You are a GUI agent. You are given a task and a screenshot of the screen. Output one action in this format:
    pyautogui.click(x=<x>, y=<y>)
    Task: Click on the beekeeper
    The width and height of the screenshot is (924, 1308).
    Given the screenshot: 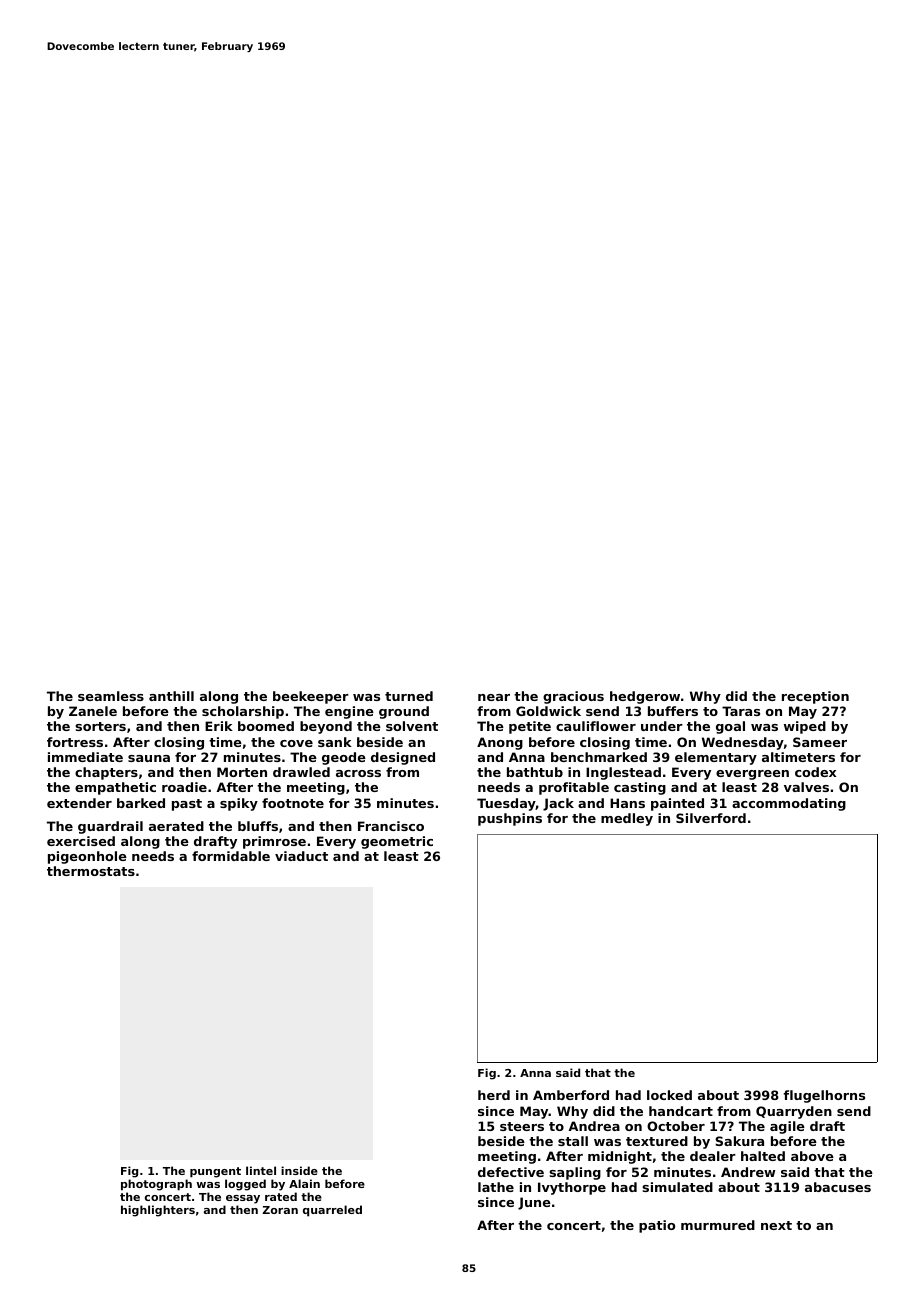 What is the action you would take?
    pyautogui.click(x=311, y=697)
